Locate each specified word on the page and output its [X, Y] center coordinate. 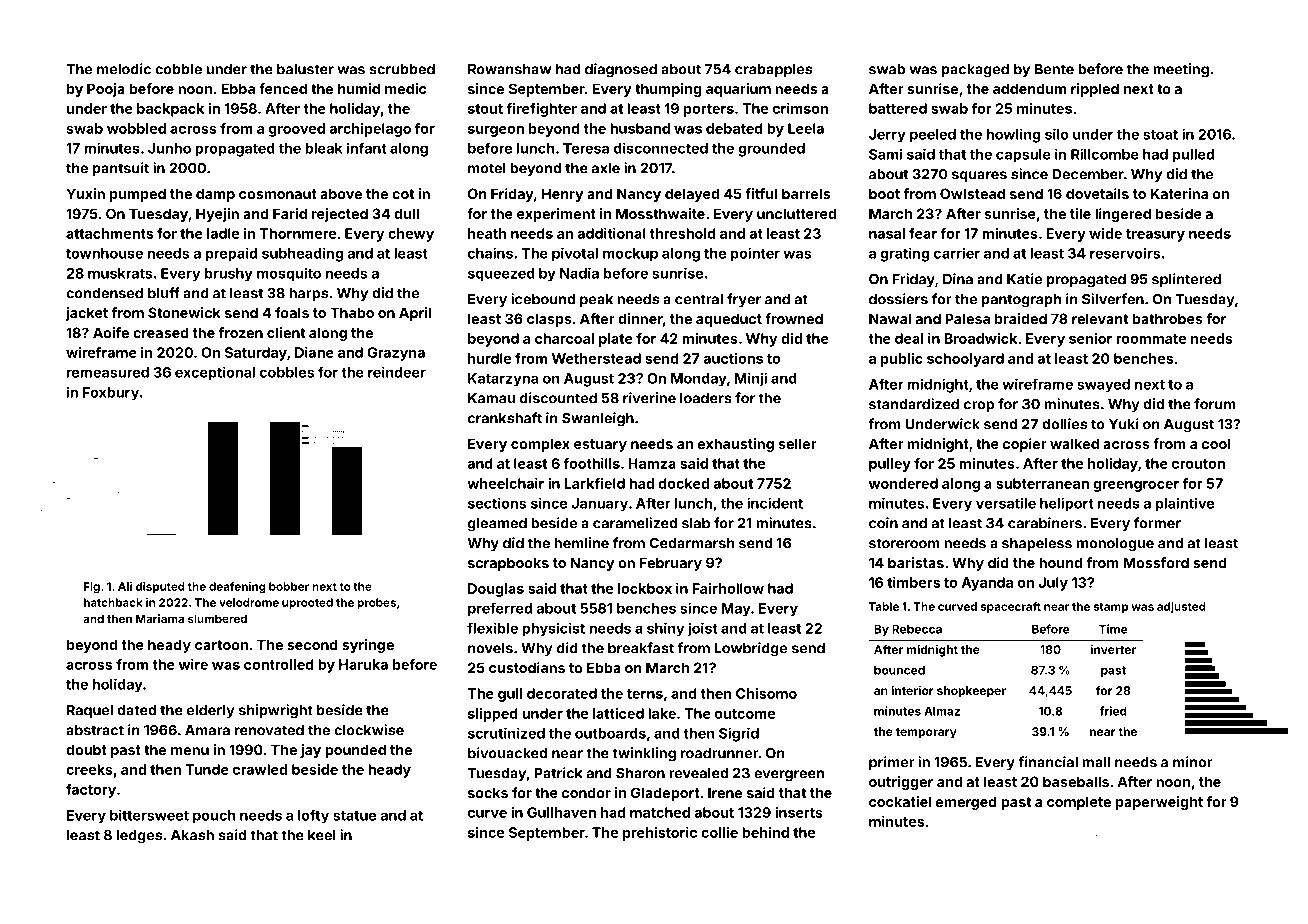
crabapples [773, 70]
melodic [124, 69]
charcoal [564, 338]
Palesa [967, 318]
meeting [1181, 70]
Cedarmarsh [692, 543]
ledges [139, 837]
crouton [1198, 464]
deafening [237, 587]
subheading [302, 254]
